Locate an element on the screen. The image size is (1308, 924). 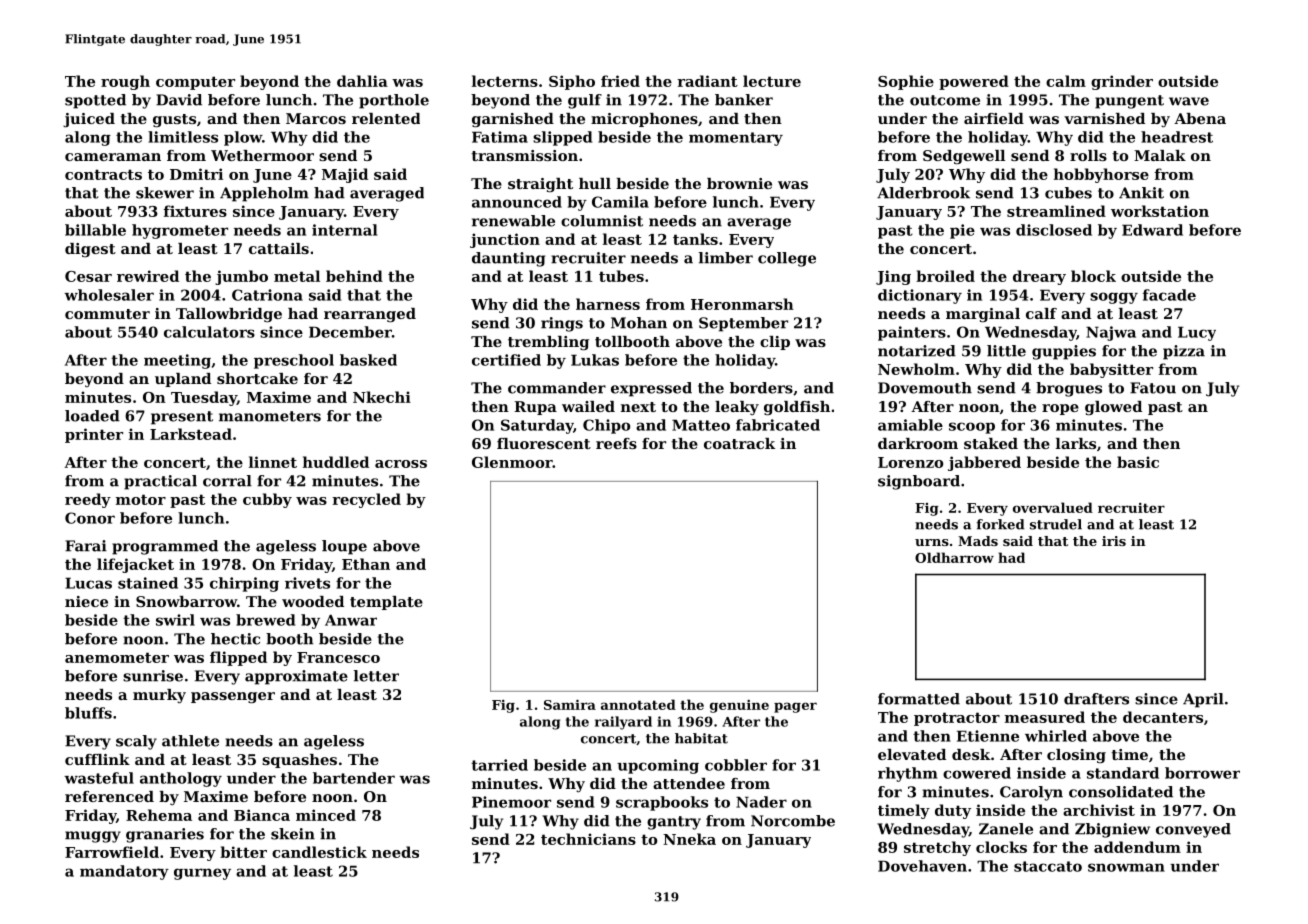
bartender is located at coordinates (354, 778).
